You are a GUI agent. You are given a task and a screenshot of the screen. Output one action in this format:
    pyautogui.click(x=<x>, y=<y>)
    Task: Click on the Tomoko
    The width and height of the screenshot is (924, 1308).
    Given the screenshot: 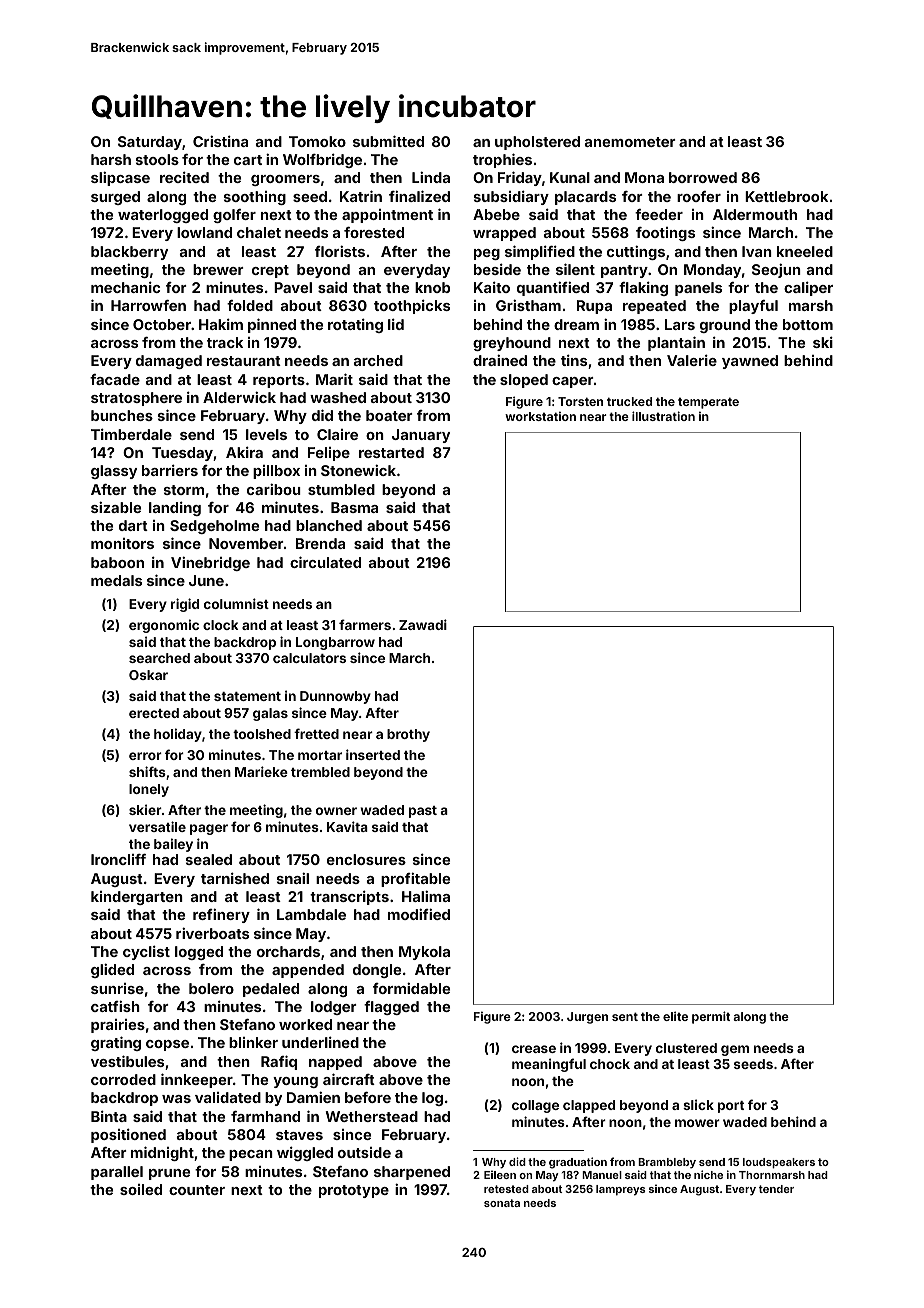 What is the action you would take?
    pyautogui.click(x=317, y=141)
